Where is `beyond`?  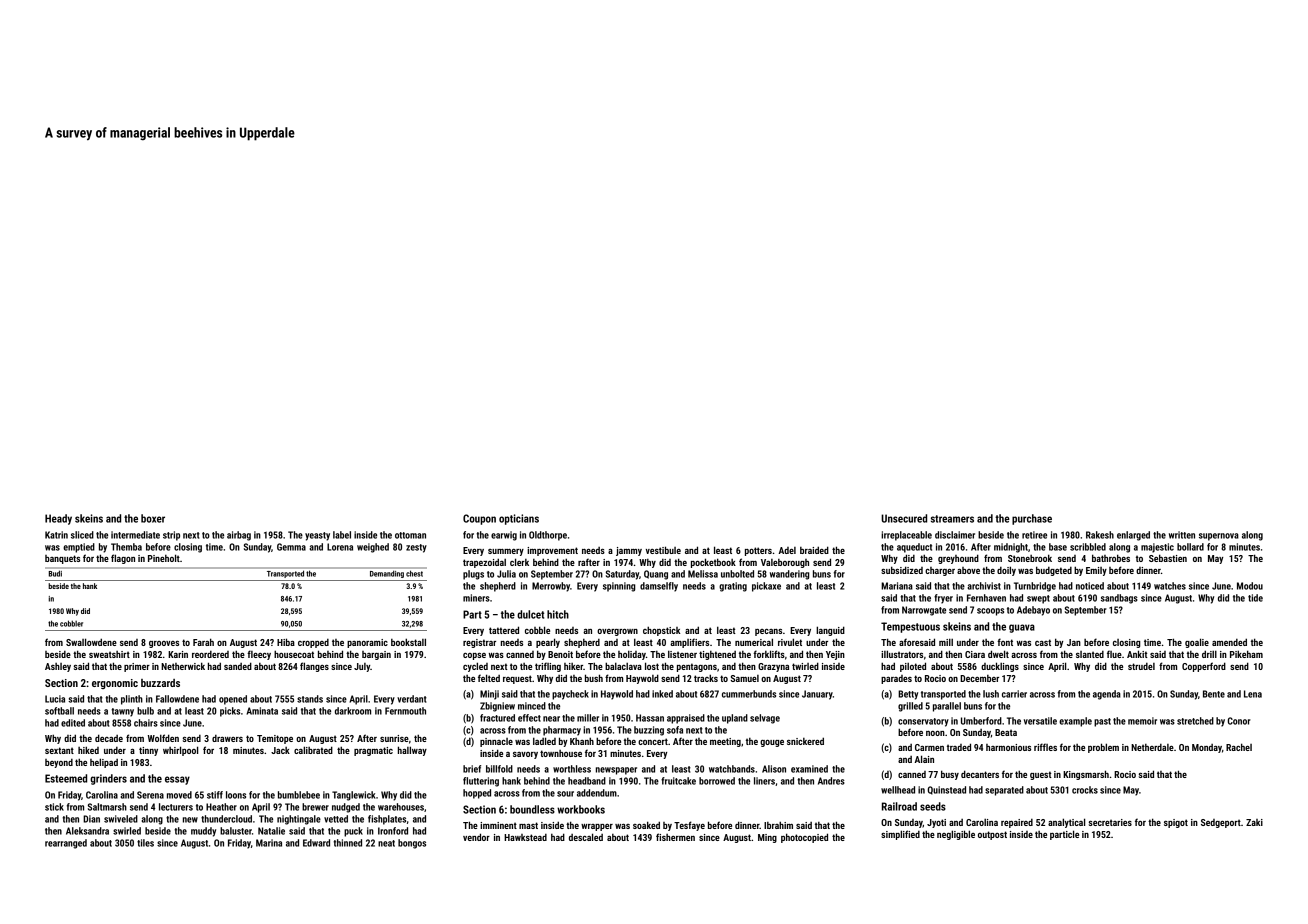
beyond is located at coordinates (59, 763).
